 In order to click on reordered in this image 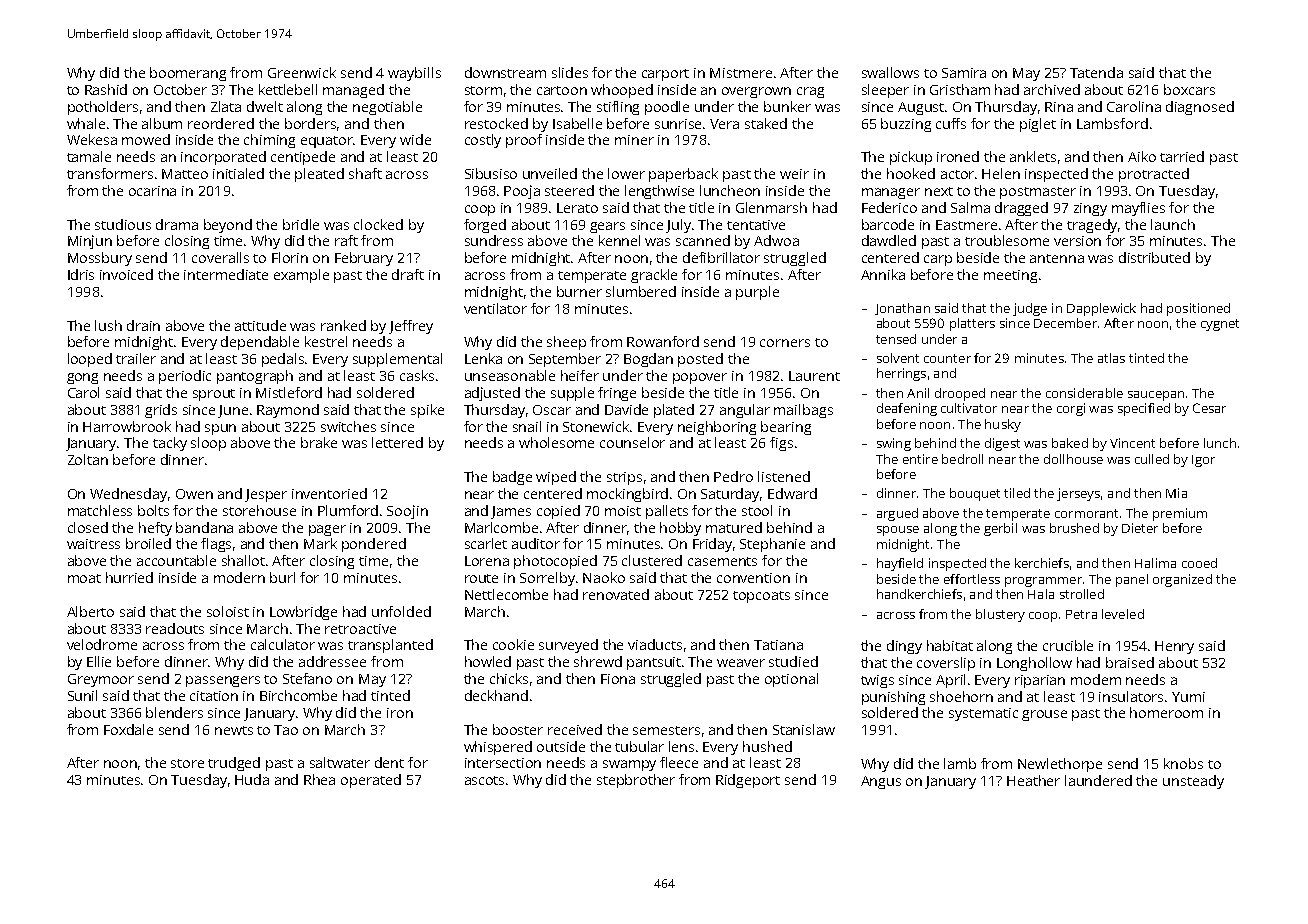, I will do `click(221, 123)`.
